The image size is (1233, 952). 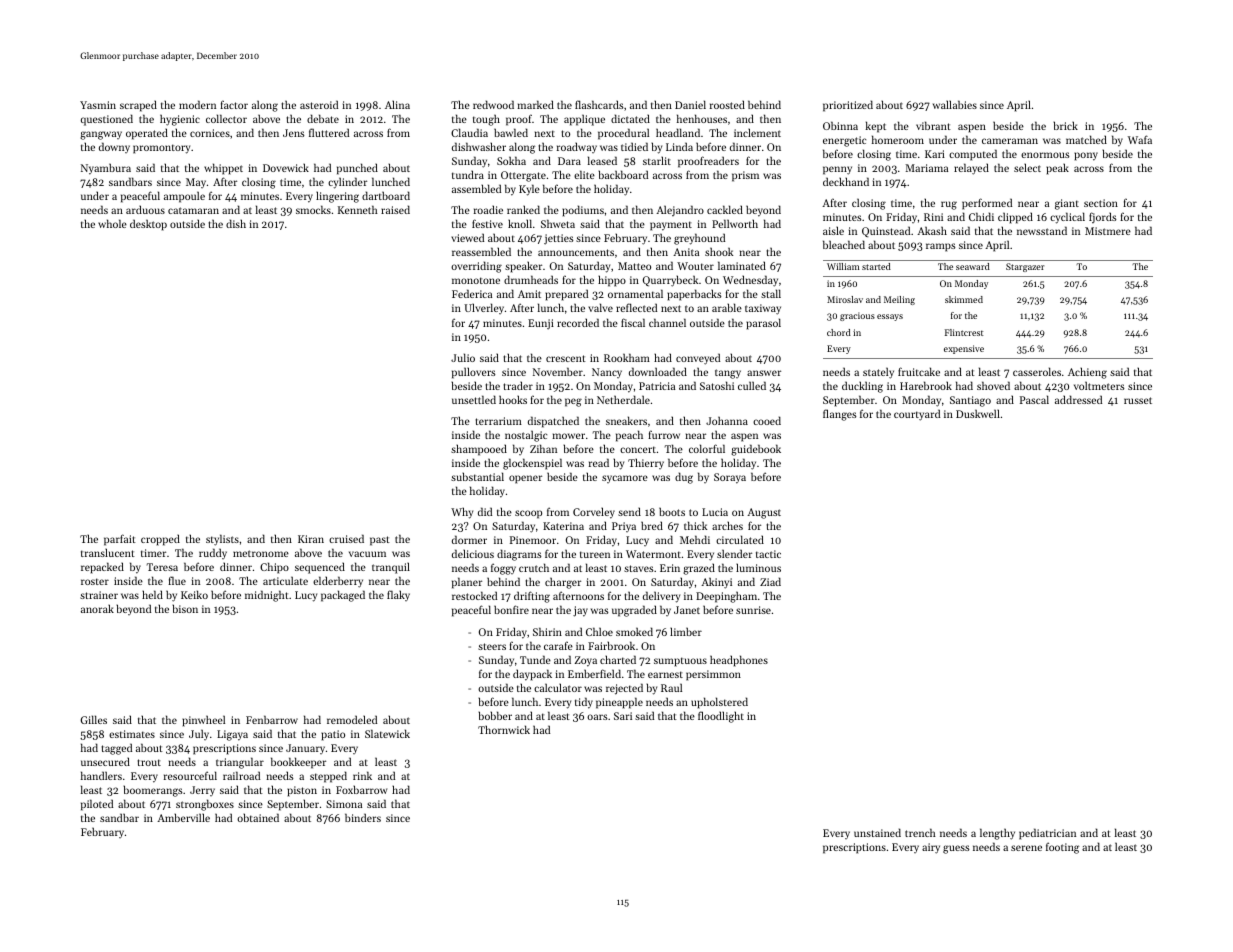 What do you see at coordinates (726, 597) in the document?
I see `Deepingham` at bounding box center [726, 597].
